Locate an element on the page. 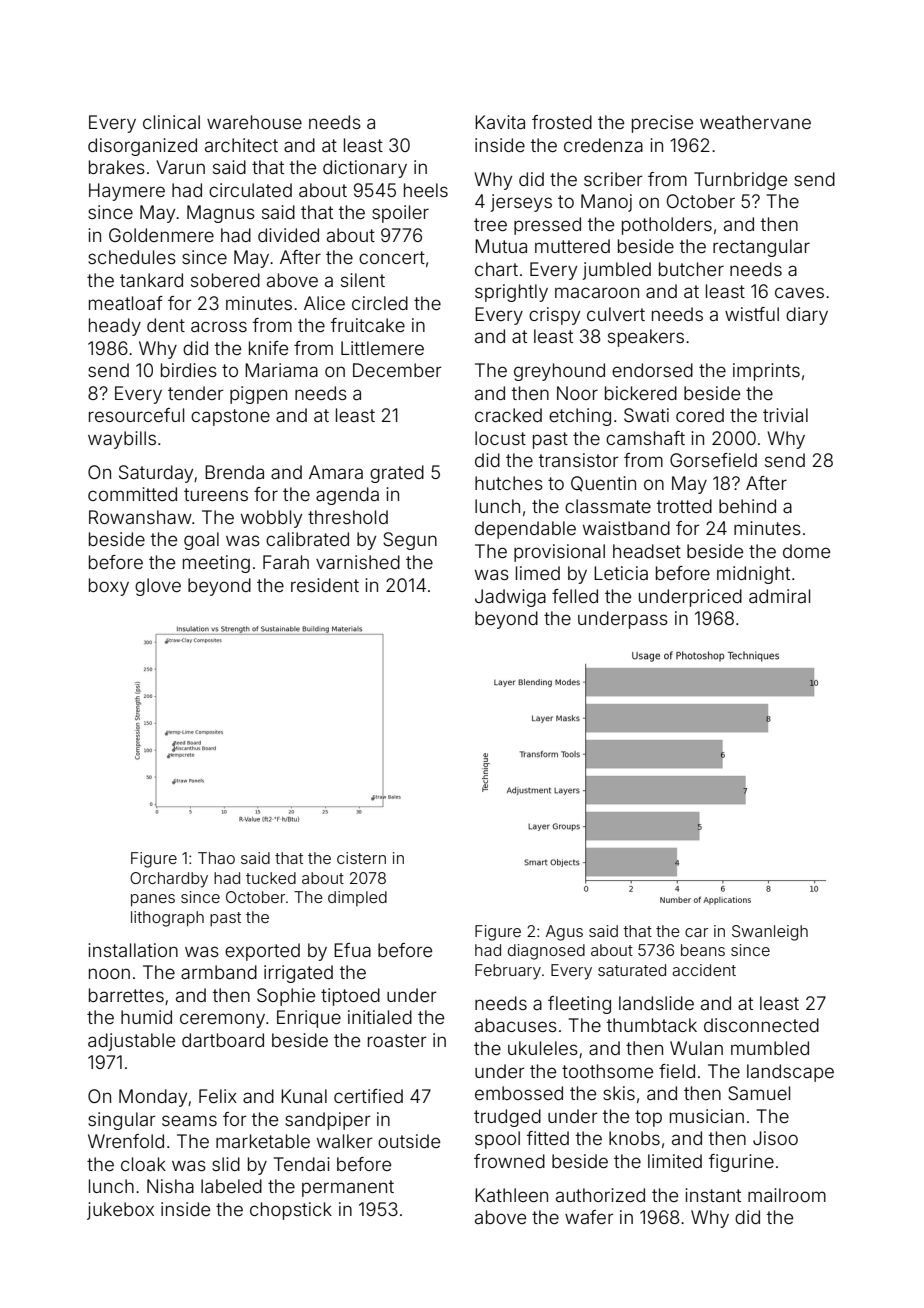  Jadwiga is located at coordinates (510, 598).
